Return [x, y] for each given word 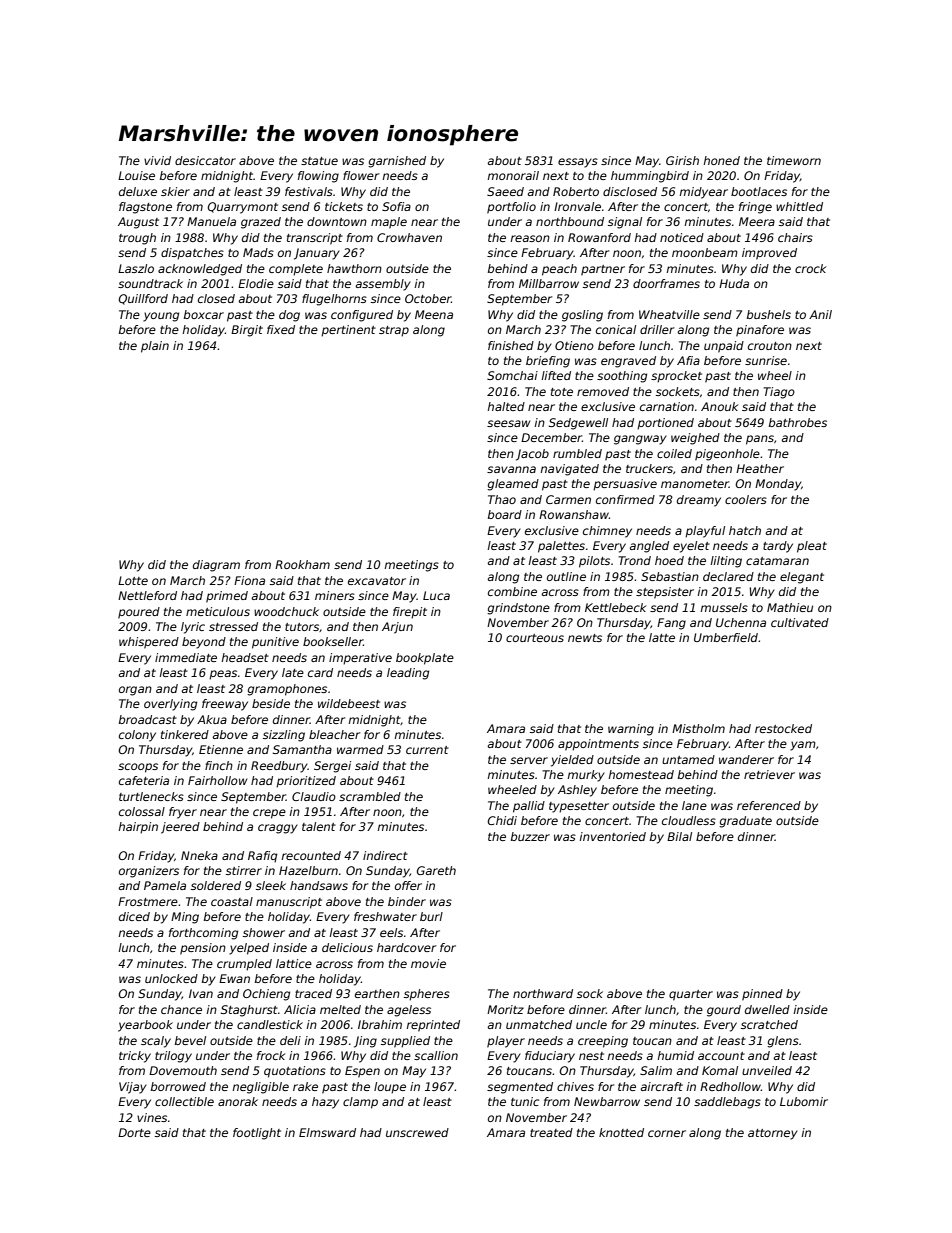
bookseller [333, 641]
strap [394, 331]
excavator [377, 581]
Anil [820, 314]
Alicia [300, 1009]
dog [289, 316]
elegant [802, 578]
